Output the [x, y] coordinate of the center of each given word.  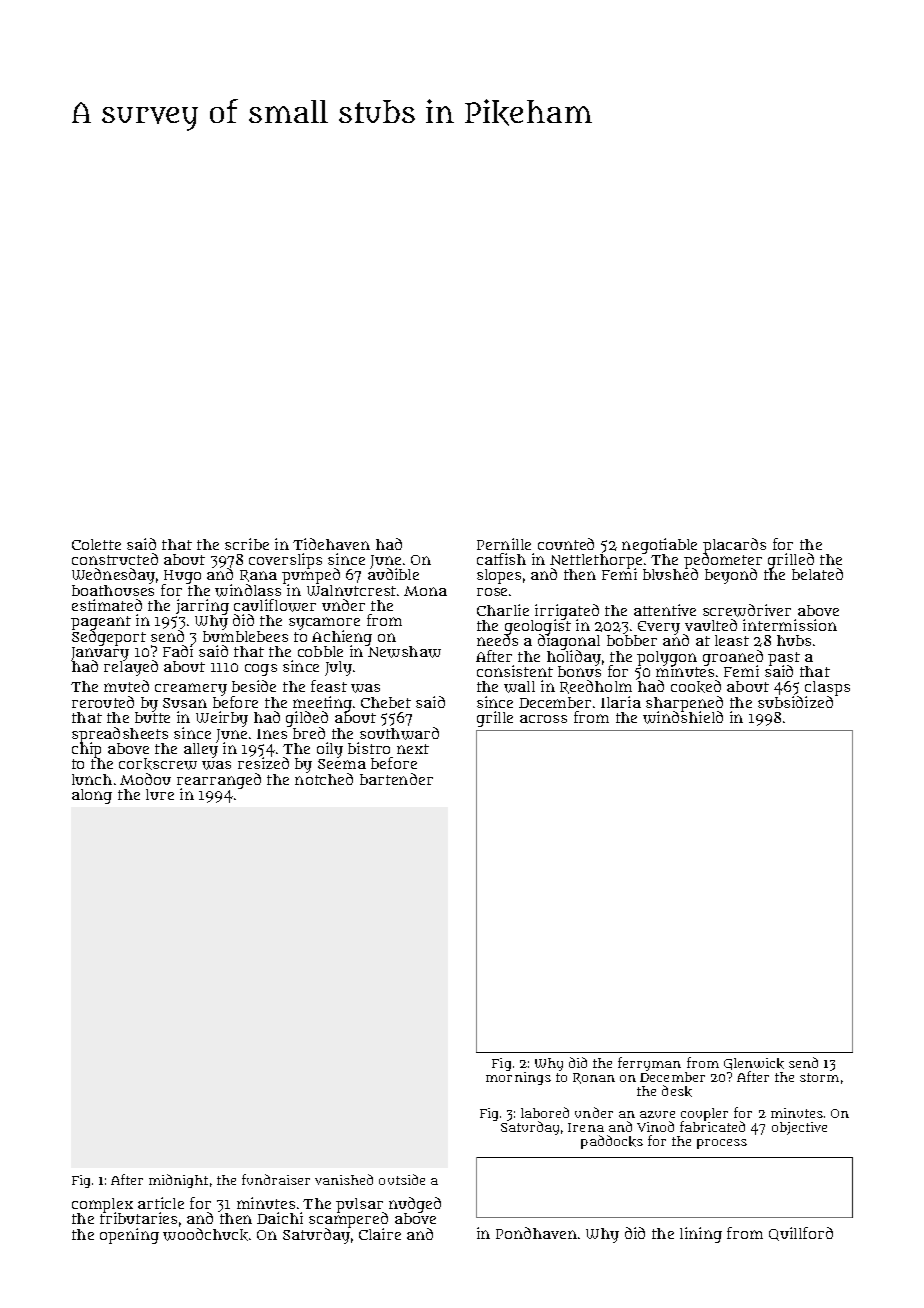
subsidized [795, 702]
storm [819, 1077]
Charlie [503, 610]
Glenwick [754, 1065]
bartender [396, 779]
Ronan [594, 1078]
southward [399, 733]
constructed [115, 559]
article [161, 1203]
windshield [683, 718]
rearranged [219, 781]
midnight [178, 1181]
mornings [518, 1078]
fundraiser [276, 1179]
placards [734, 546]
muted [126, 686]
